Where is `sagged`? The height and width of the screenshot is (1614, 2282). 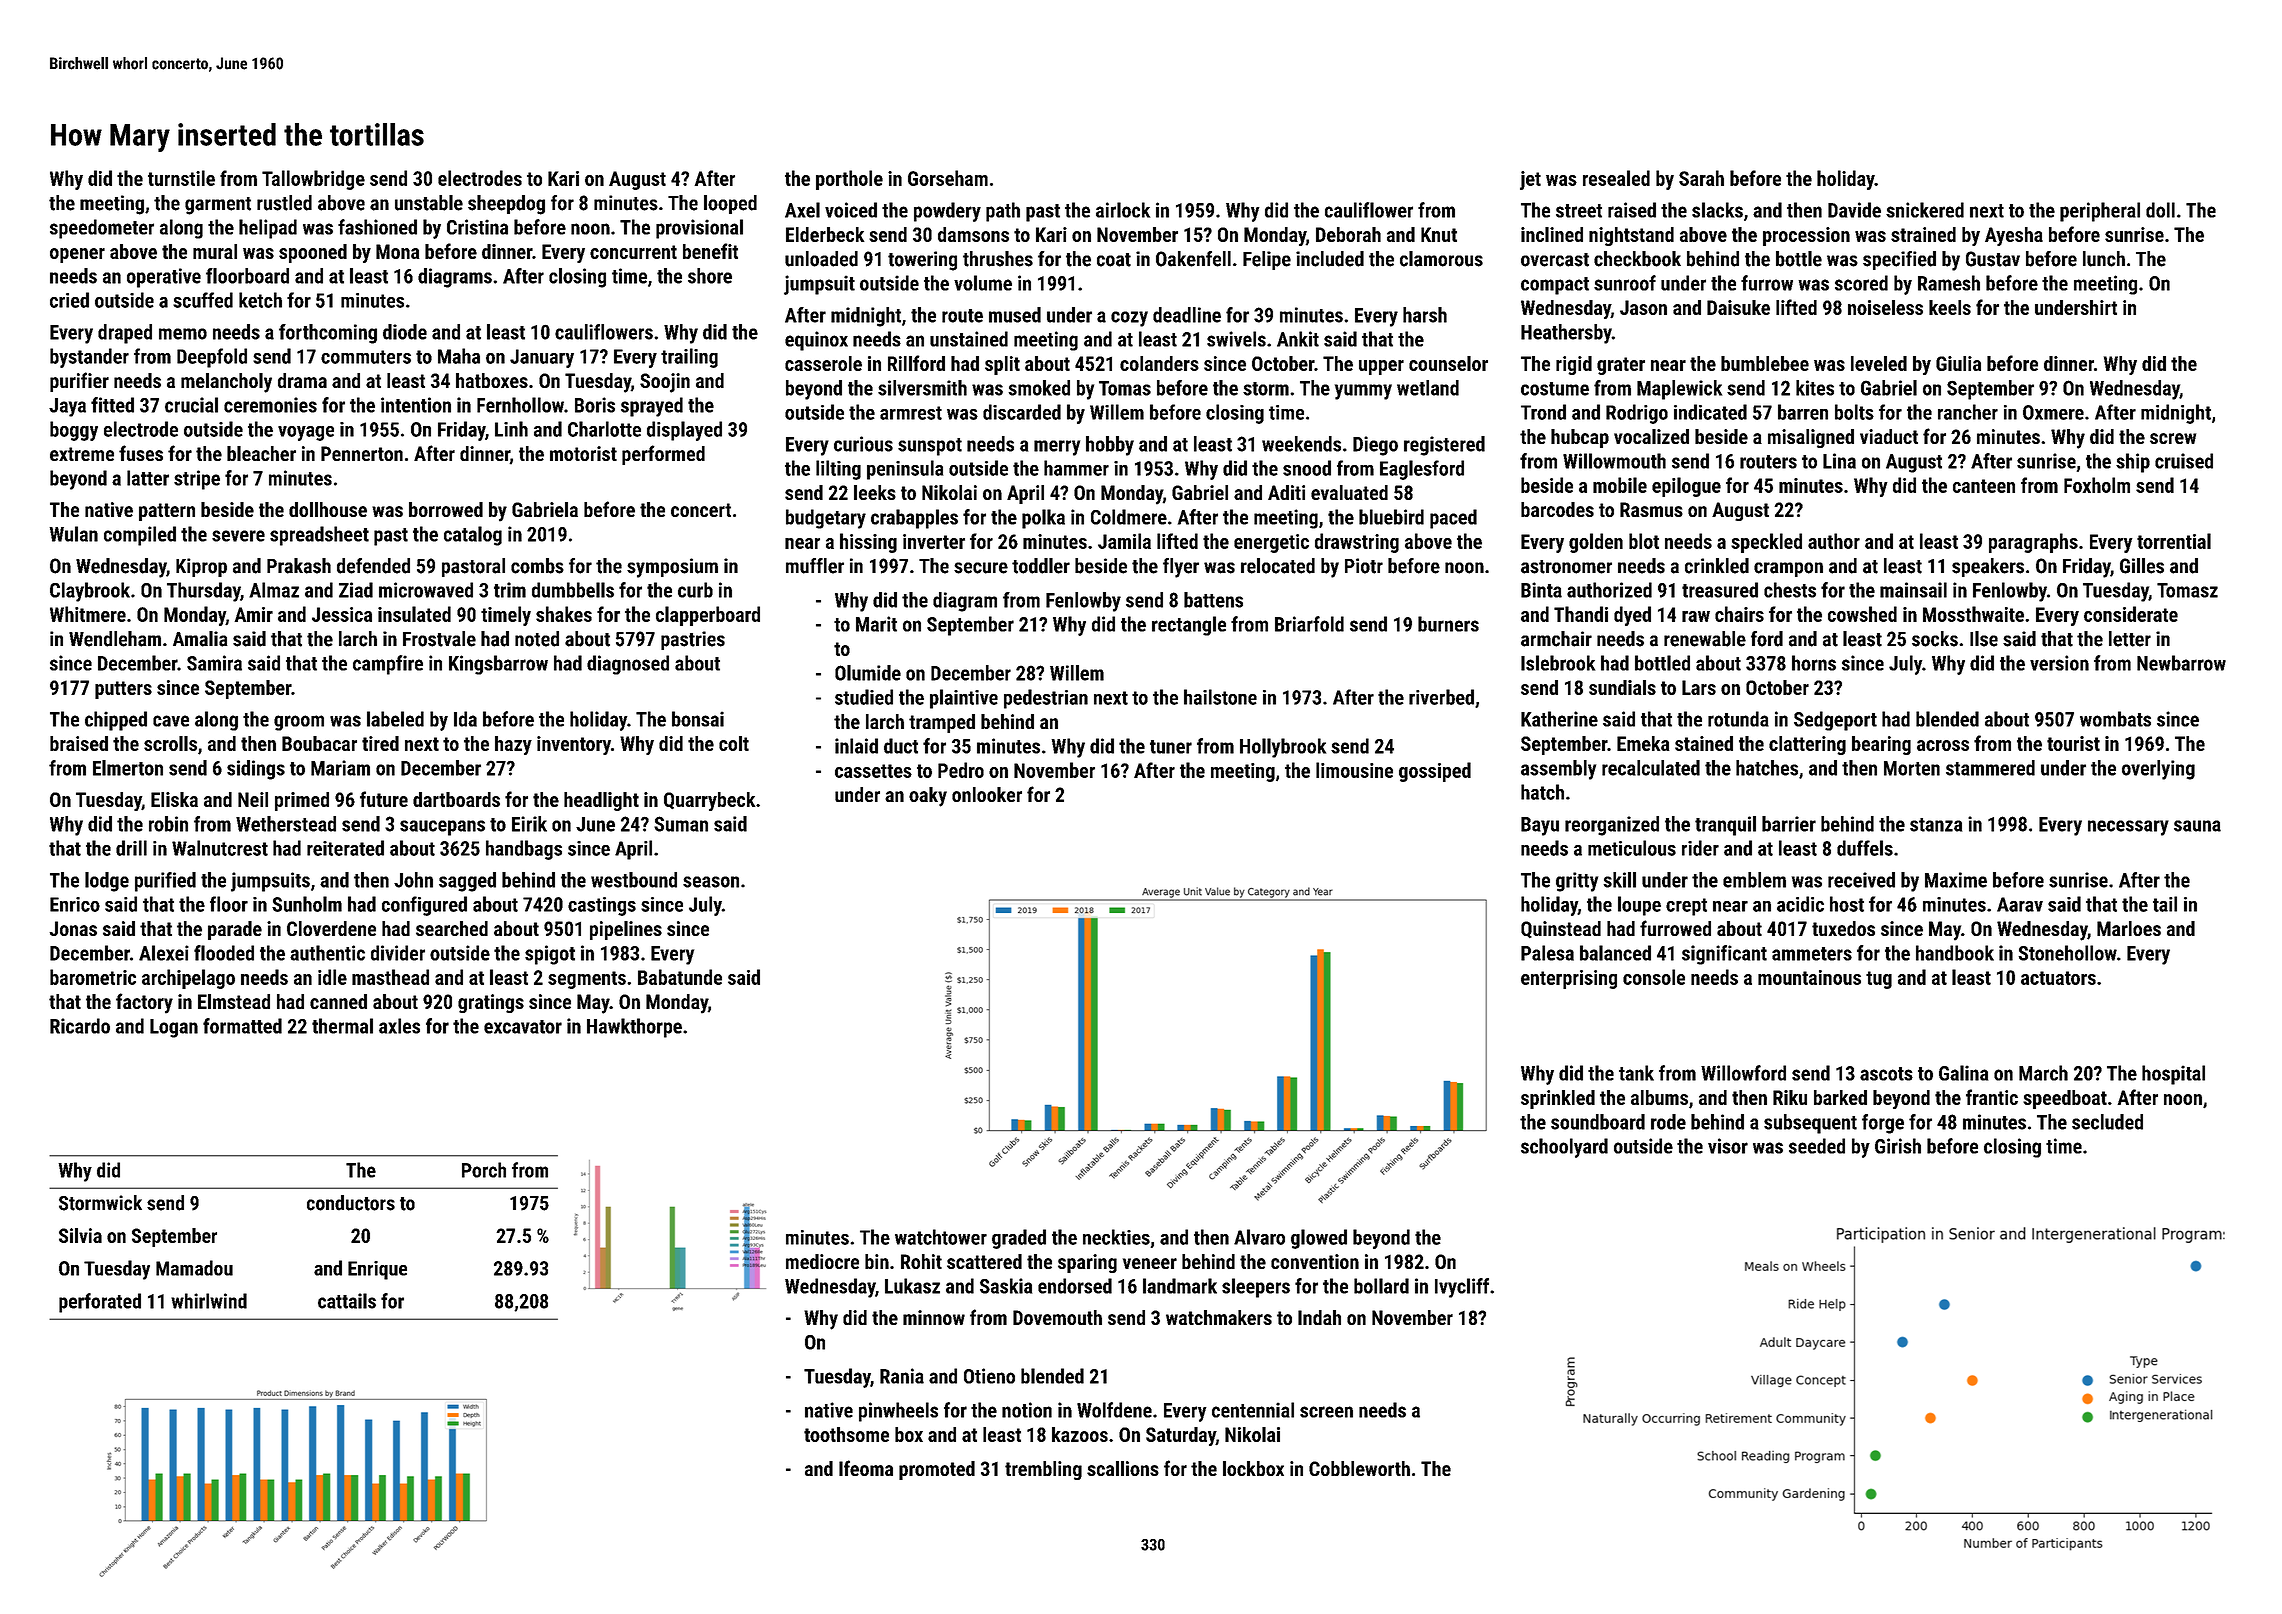 sagged is located at coordinates (467, 882).
